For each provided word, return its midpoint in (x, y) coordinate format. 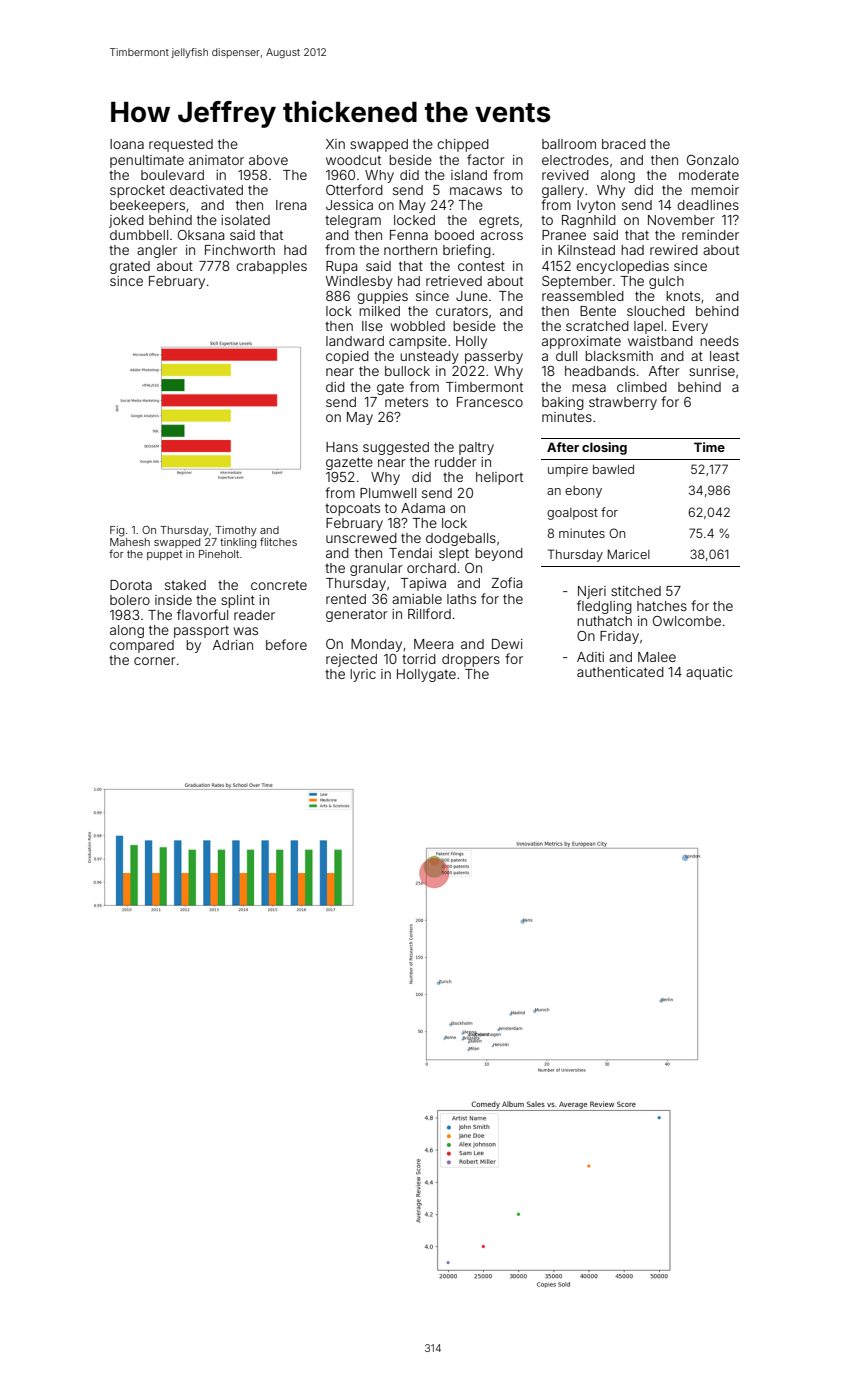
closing (604, 448)
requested (181, 145)
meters (406, 402)
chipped (463, 145)
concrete (279, 585)
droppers (471, 660)
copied (347, 357)
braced (624, 144)
